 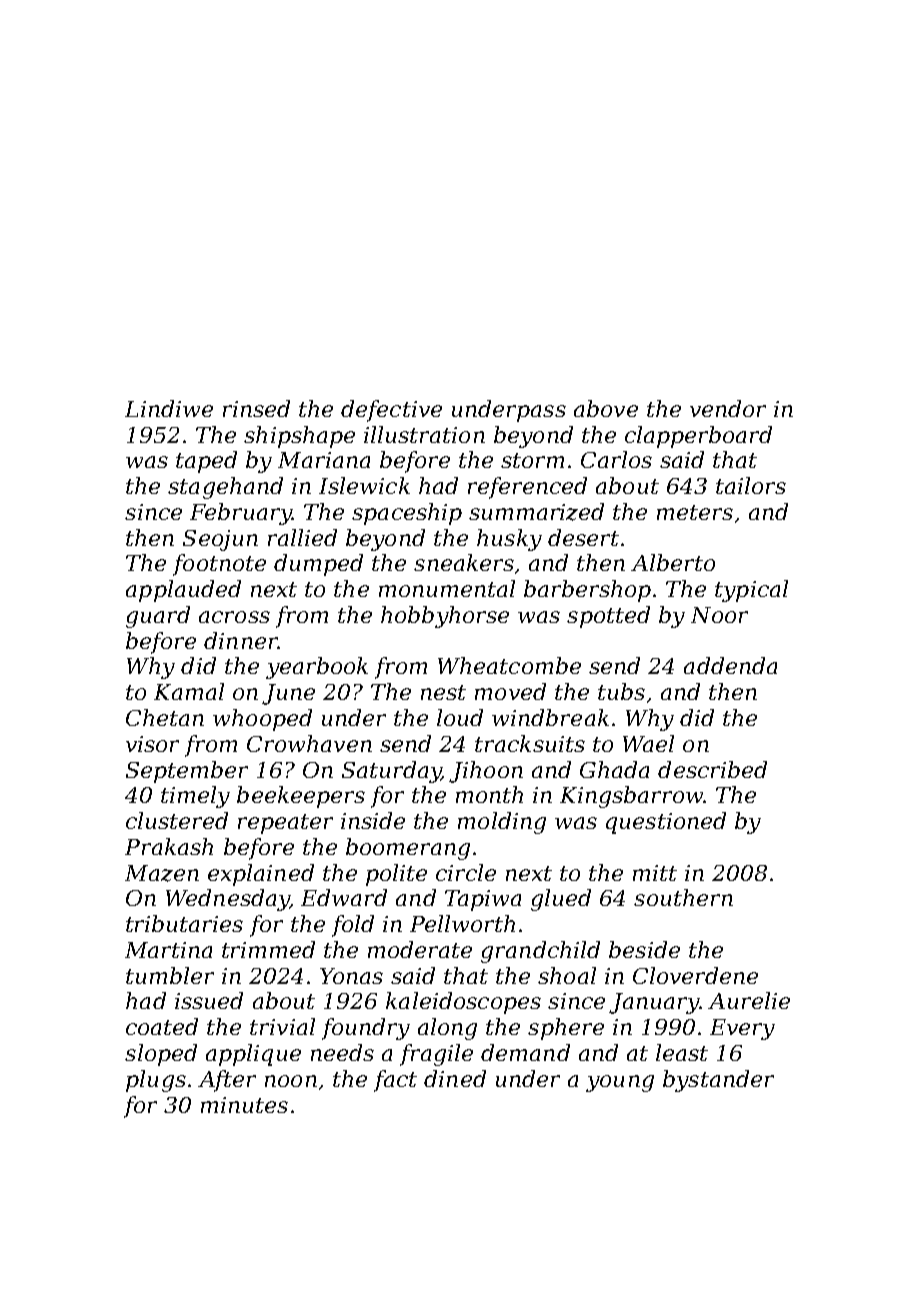 What do you see at coordinates (587, 591) in the page?
I see `barbershop` at bounding box center [587, 591].
